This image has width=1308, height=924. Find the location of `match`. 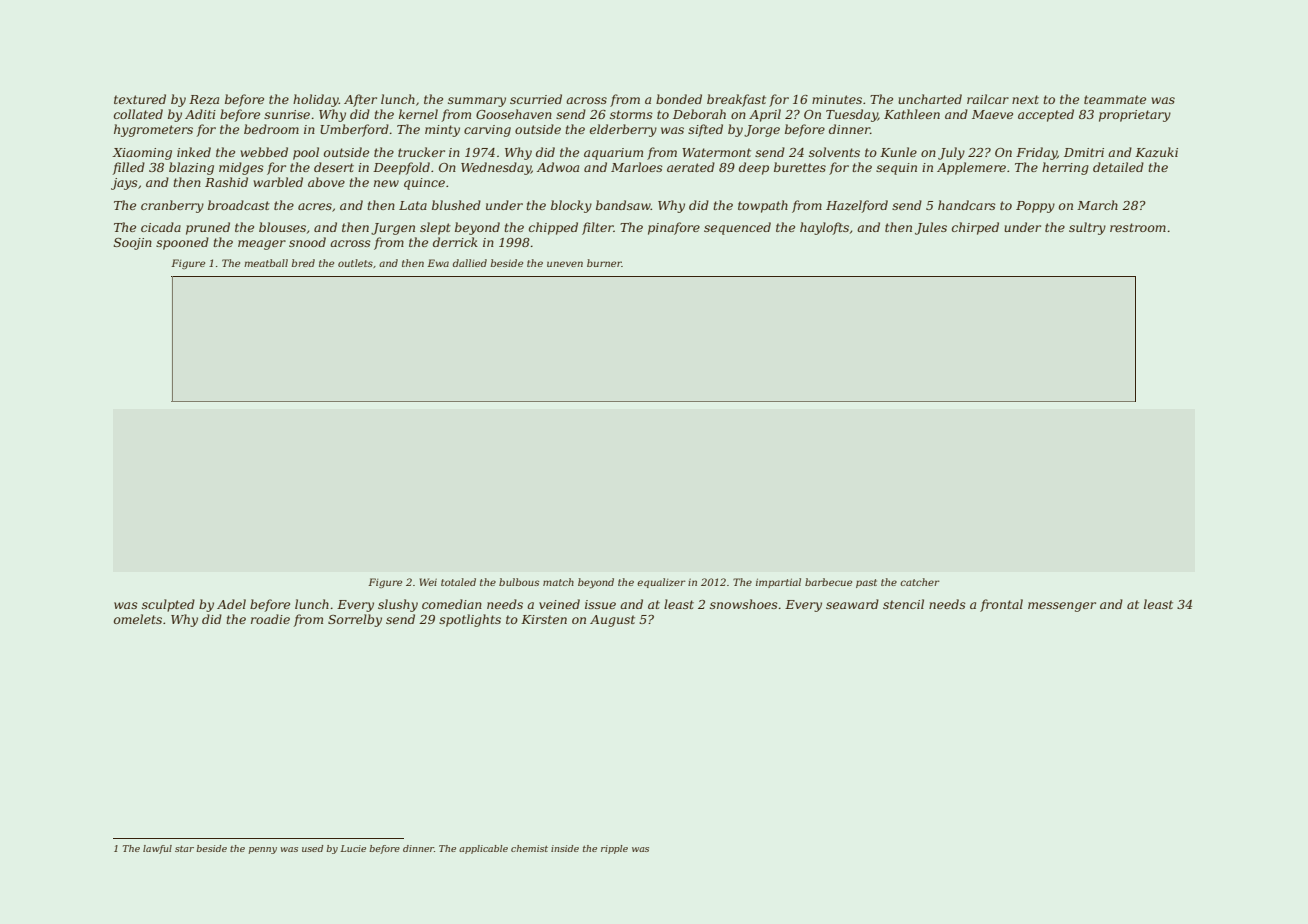

match is located at coordinates (558, 582).
